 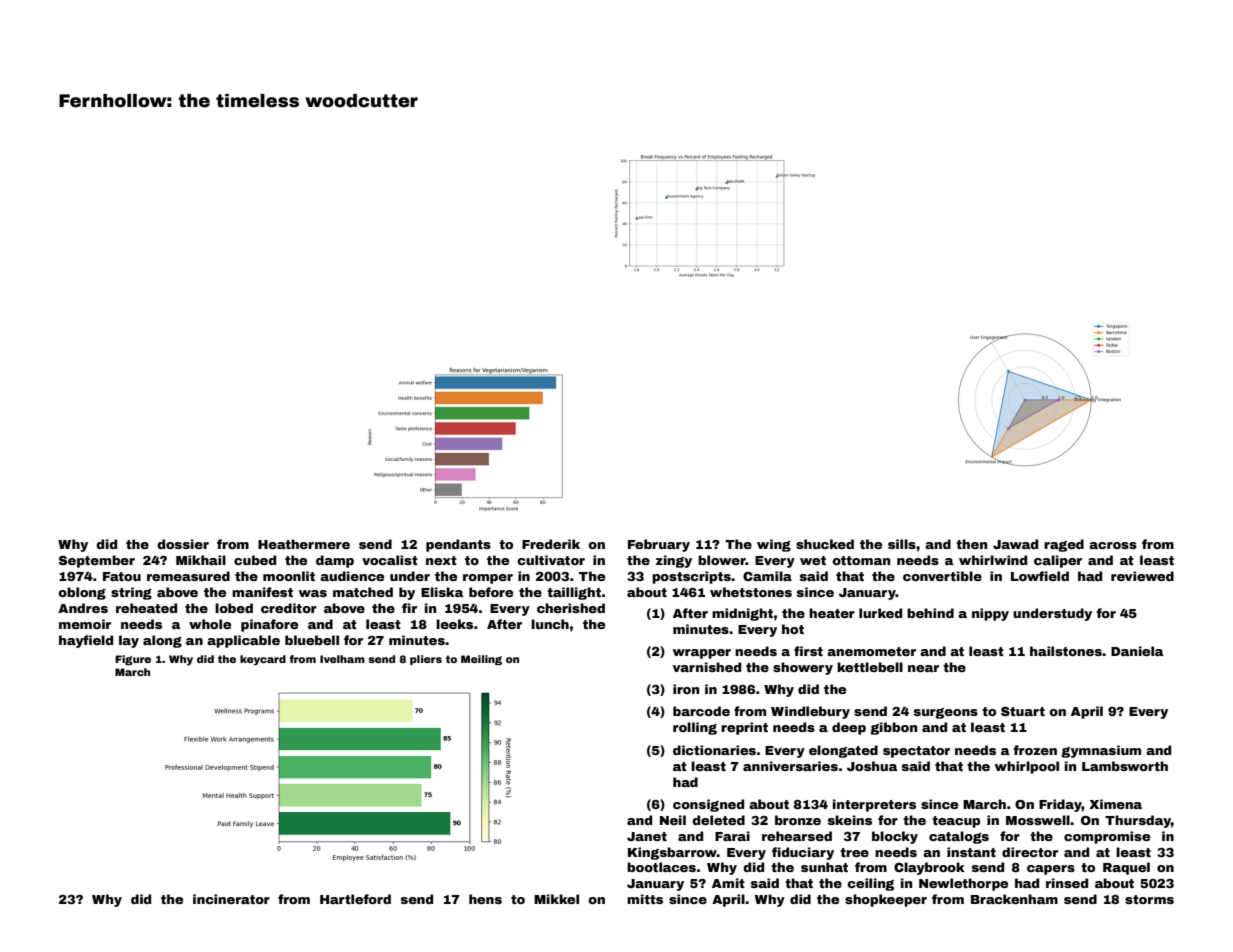 I want to click on Brackenham, so click(x=1014, y=899).
